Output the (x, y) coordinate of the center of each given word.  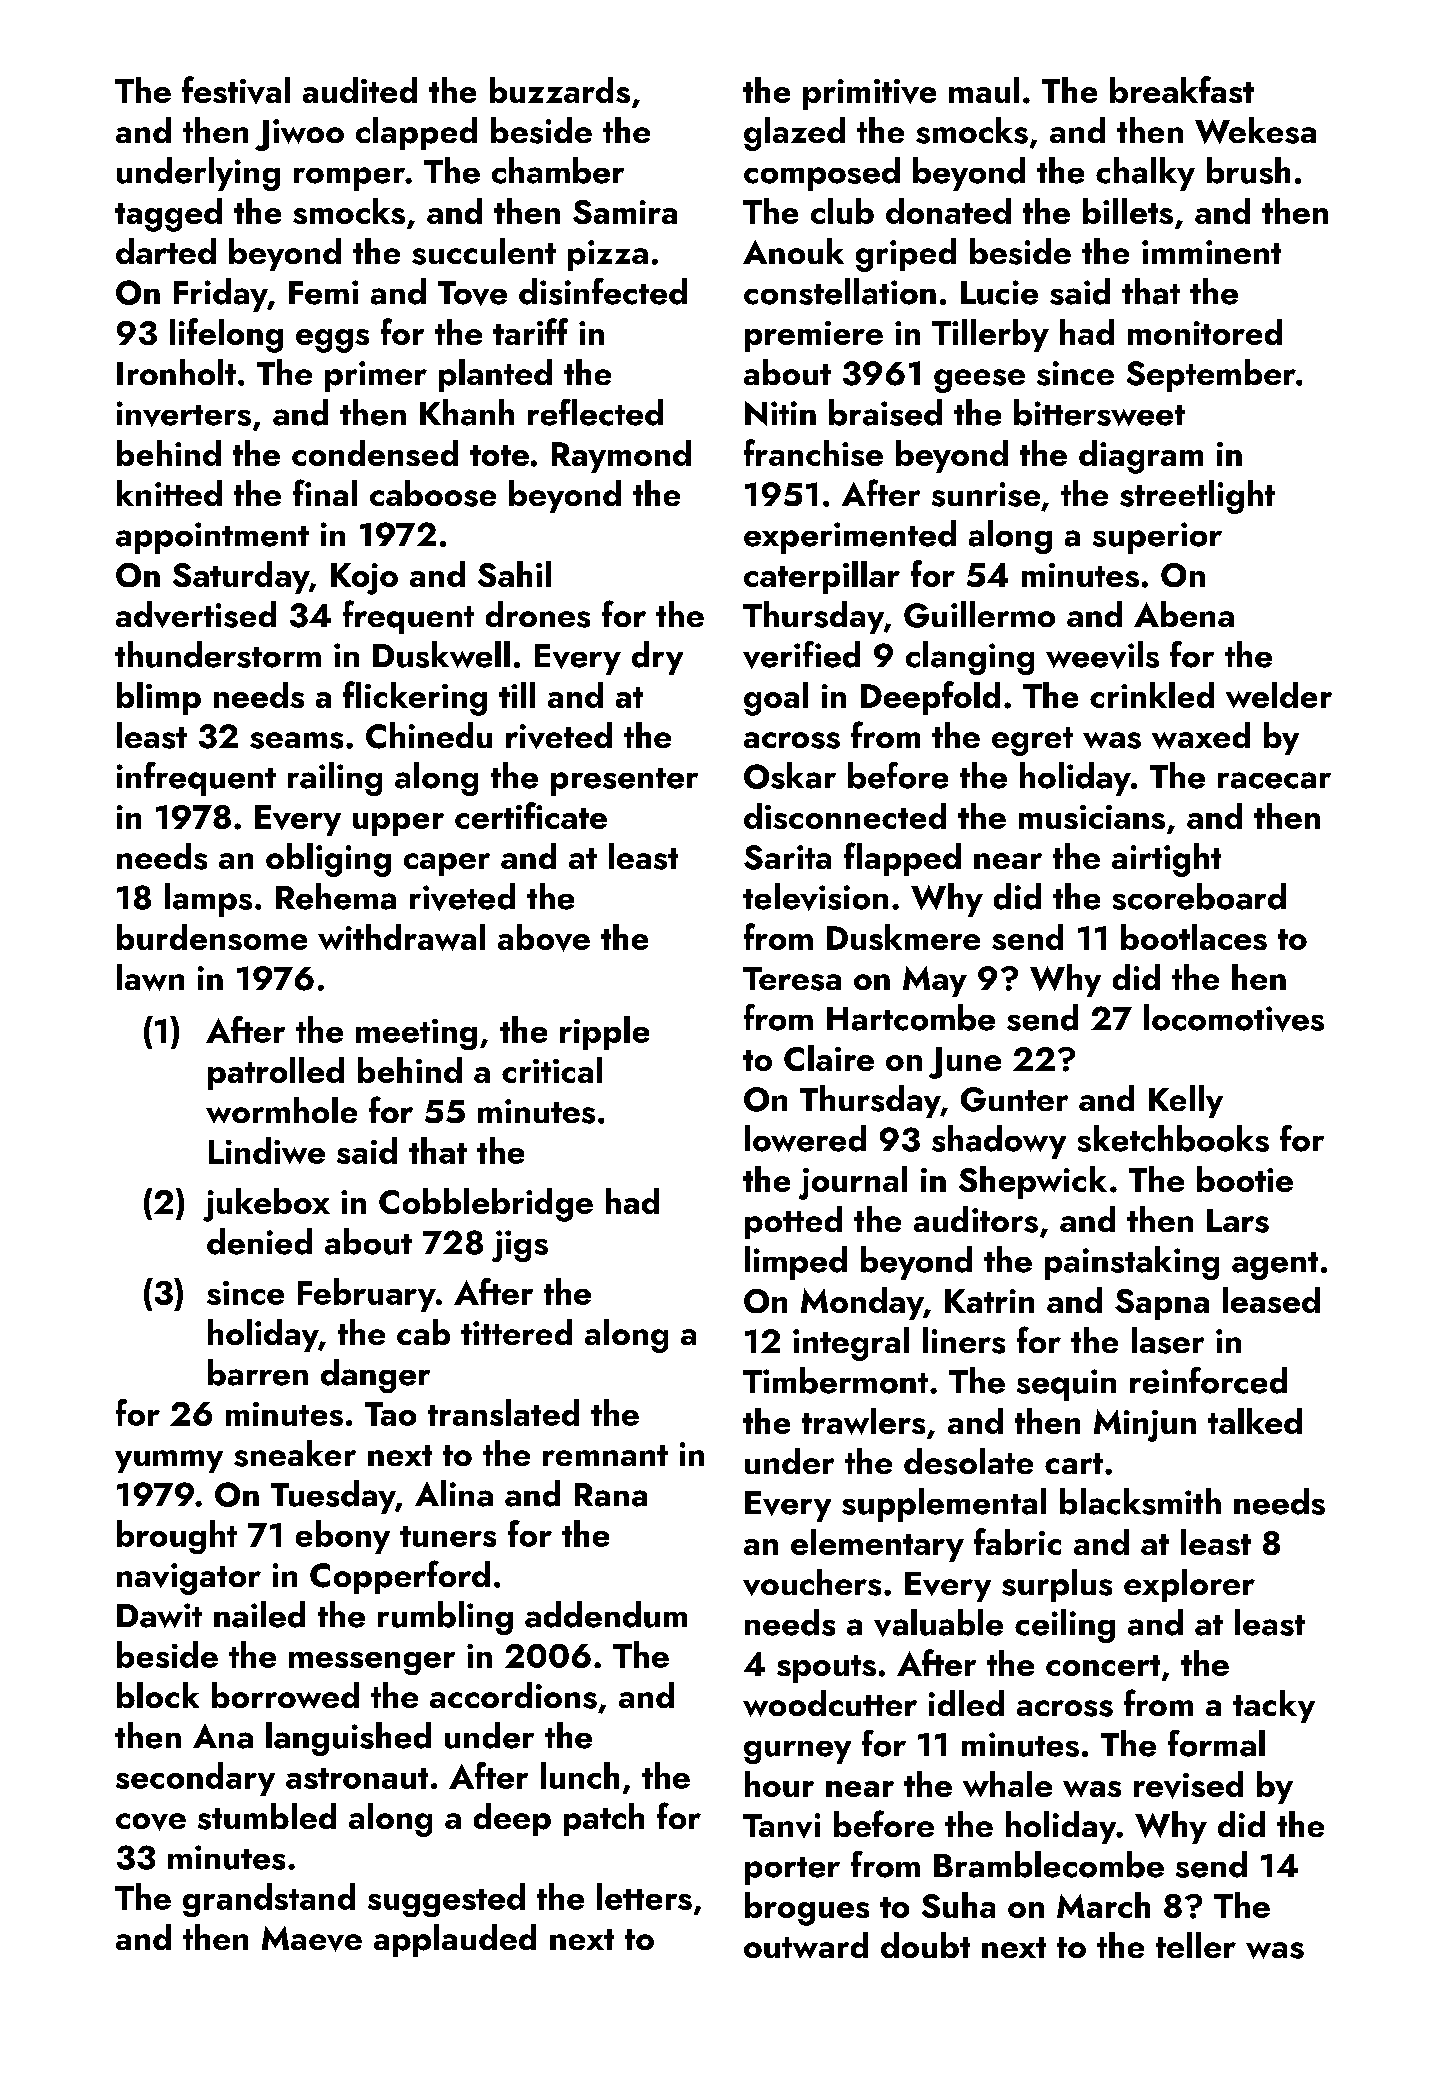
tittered (516, 1332)
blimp (159, 698)
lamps (208, 900)
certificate (531, 815)
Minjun (1145, 1425)
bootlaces (1194, 937)
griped (906, 255)
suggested (446, 1900)
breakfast (1182, 89)
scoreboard (1199, 896)
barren (258, 1372)
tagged (168, 215)
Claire (829, 1058)
